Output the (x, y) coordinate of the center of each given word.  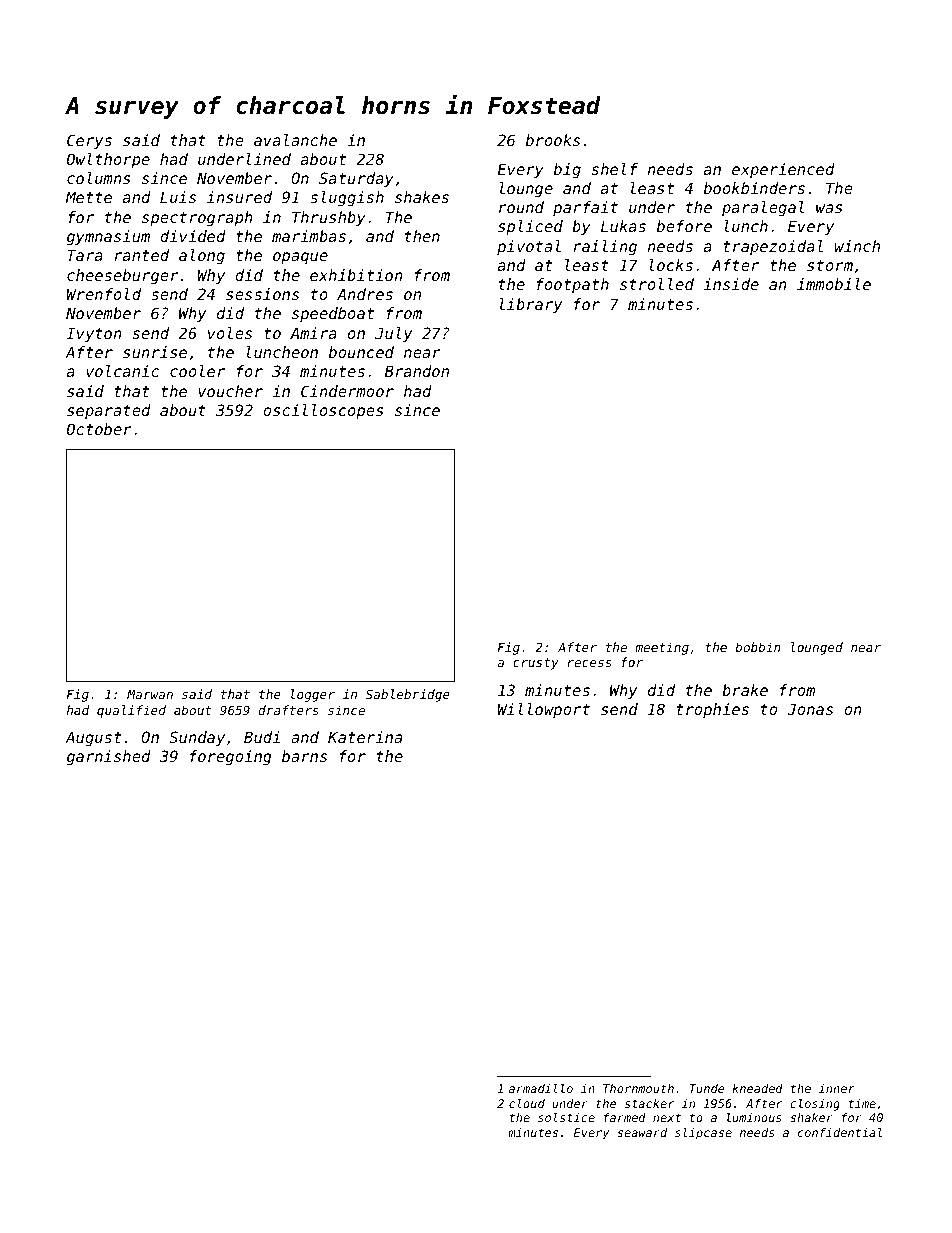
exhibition (356, 275)
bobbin (758, 647)
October (99, 429)
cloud (527, 1103)
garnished (109, 758)
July (393, 334)
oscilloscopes (323, 411)
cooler (197, 371)
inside (731, 284)
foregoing (231, 758)
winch (857, 246)
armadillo (541, 1088)
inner (837, 1088)
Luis (178, 197)
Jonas (810, 709)
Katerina (365, 737)
